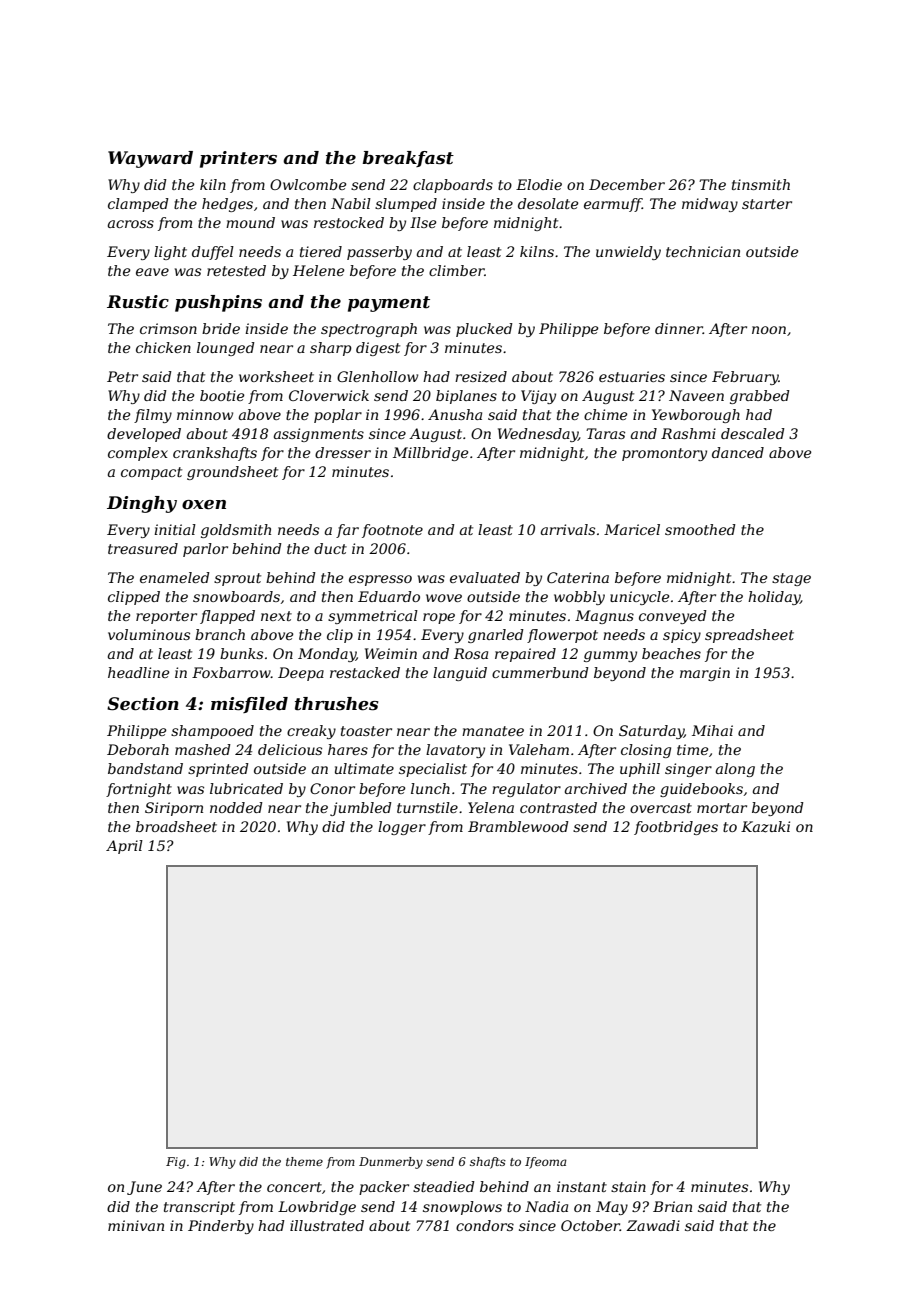 This image has height=1314, width=924. I want to click on Millbridge, so click(430, 454).
